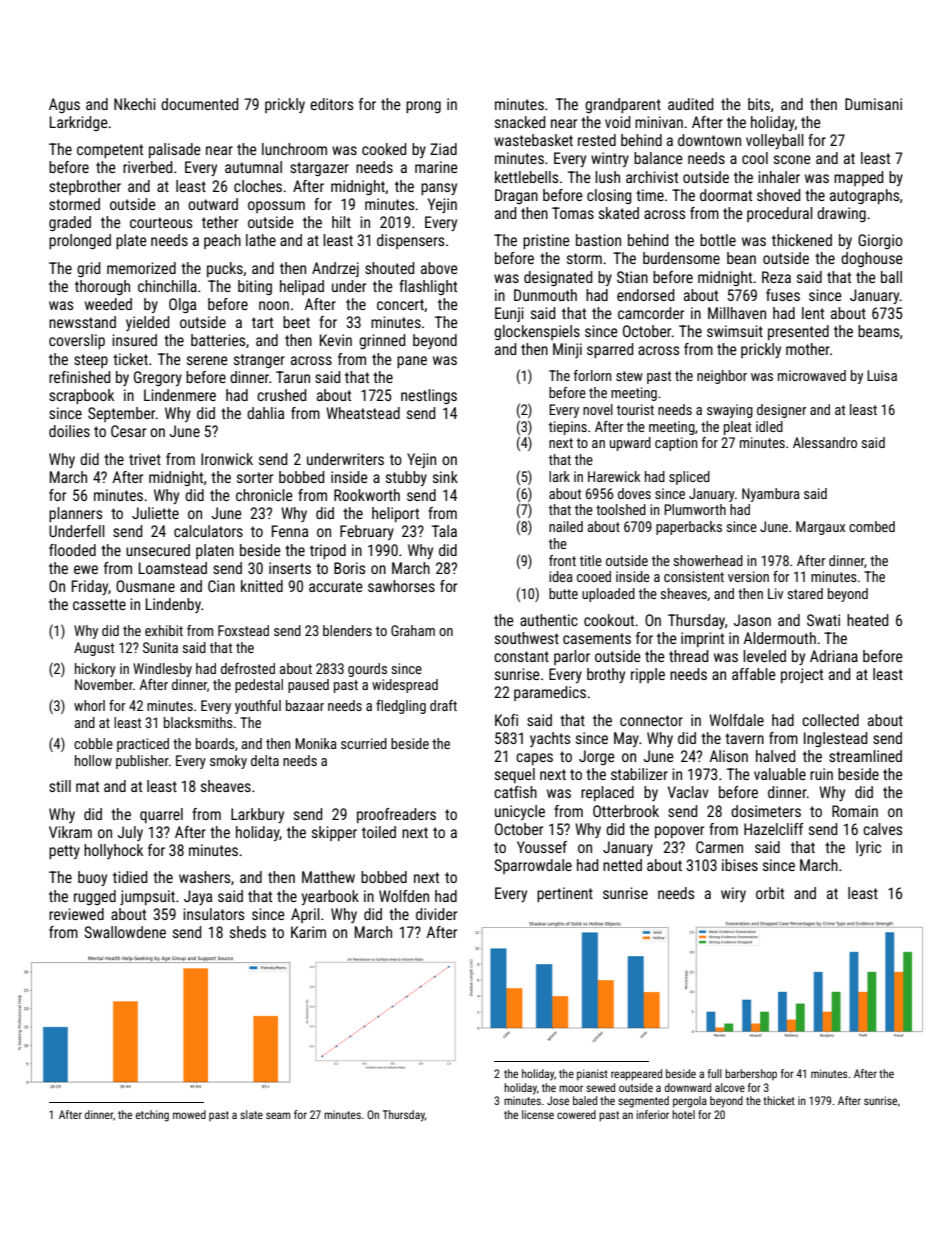 The image size is (952, 1233). What do you see at coordinates (571, 1088) in the screenshot?
I see `moor` at bounding box center [571, 1088].
